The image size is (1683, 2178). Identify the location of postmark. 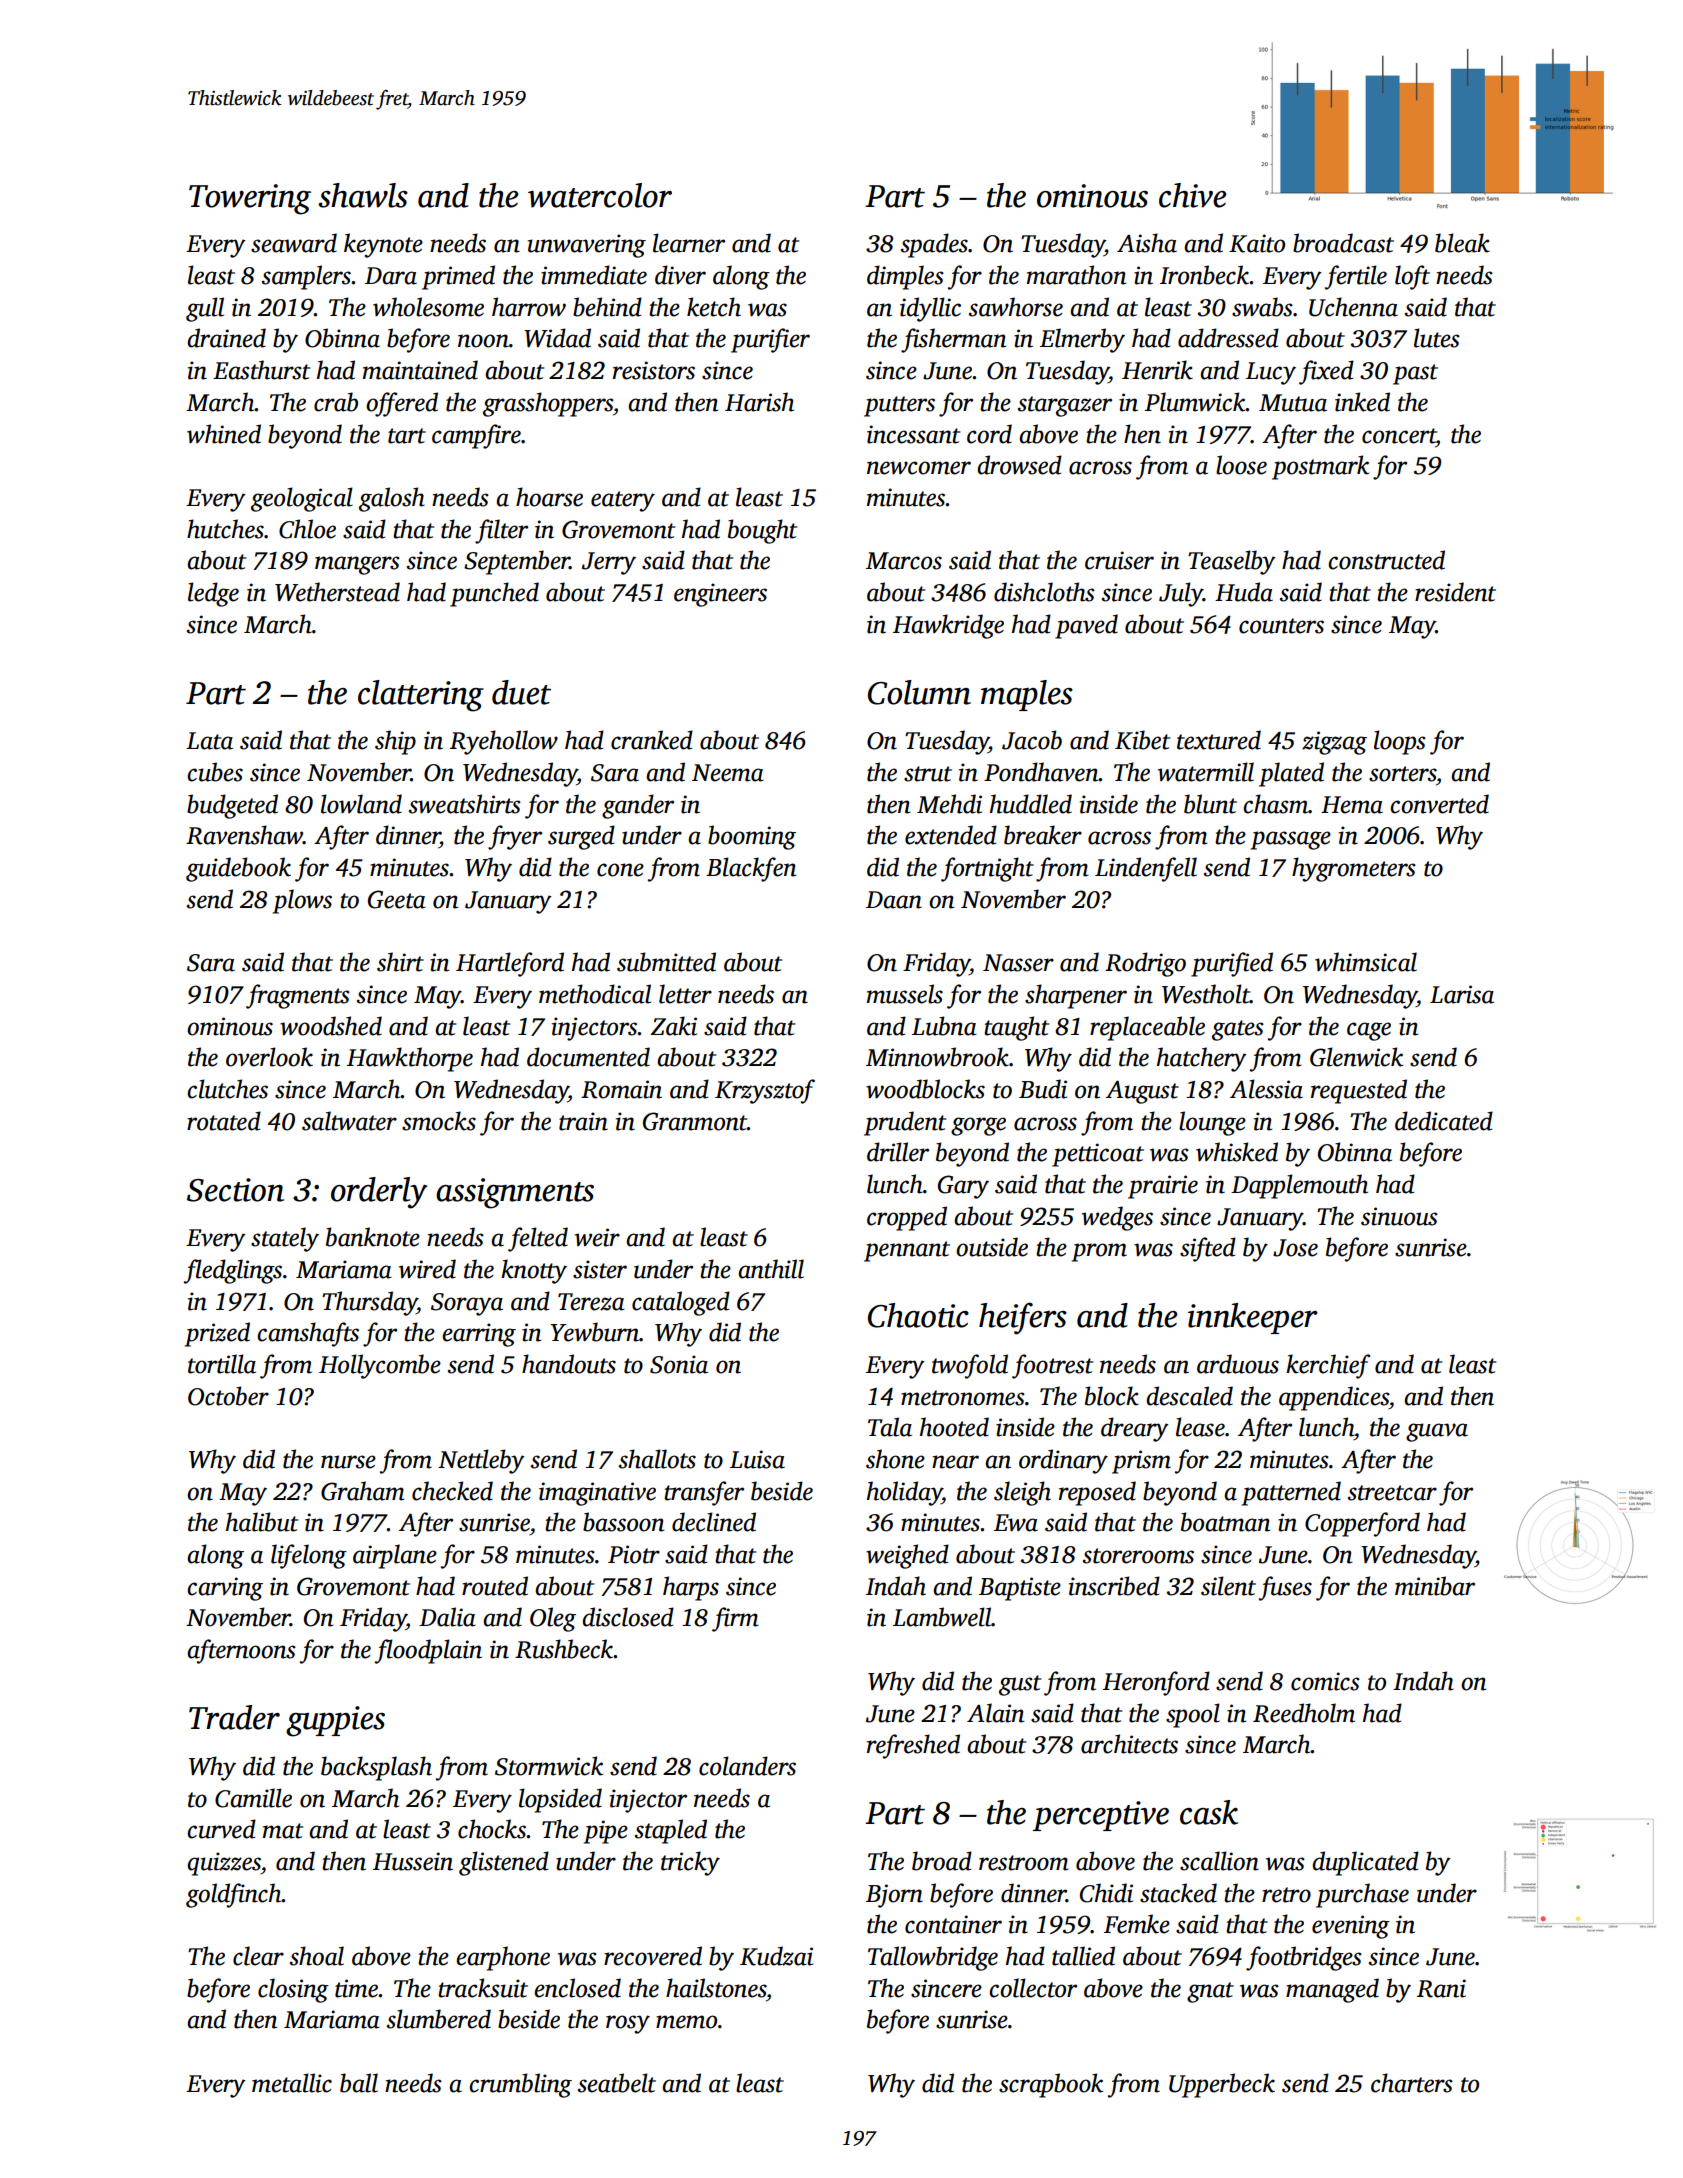
(1320, 467).
